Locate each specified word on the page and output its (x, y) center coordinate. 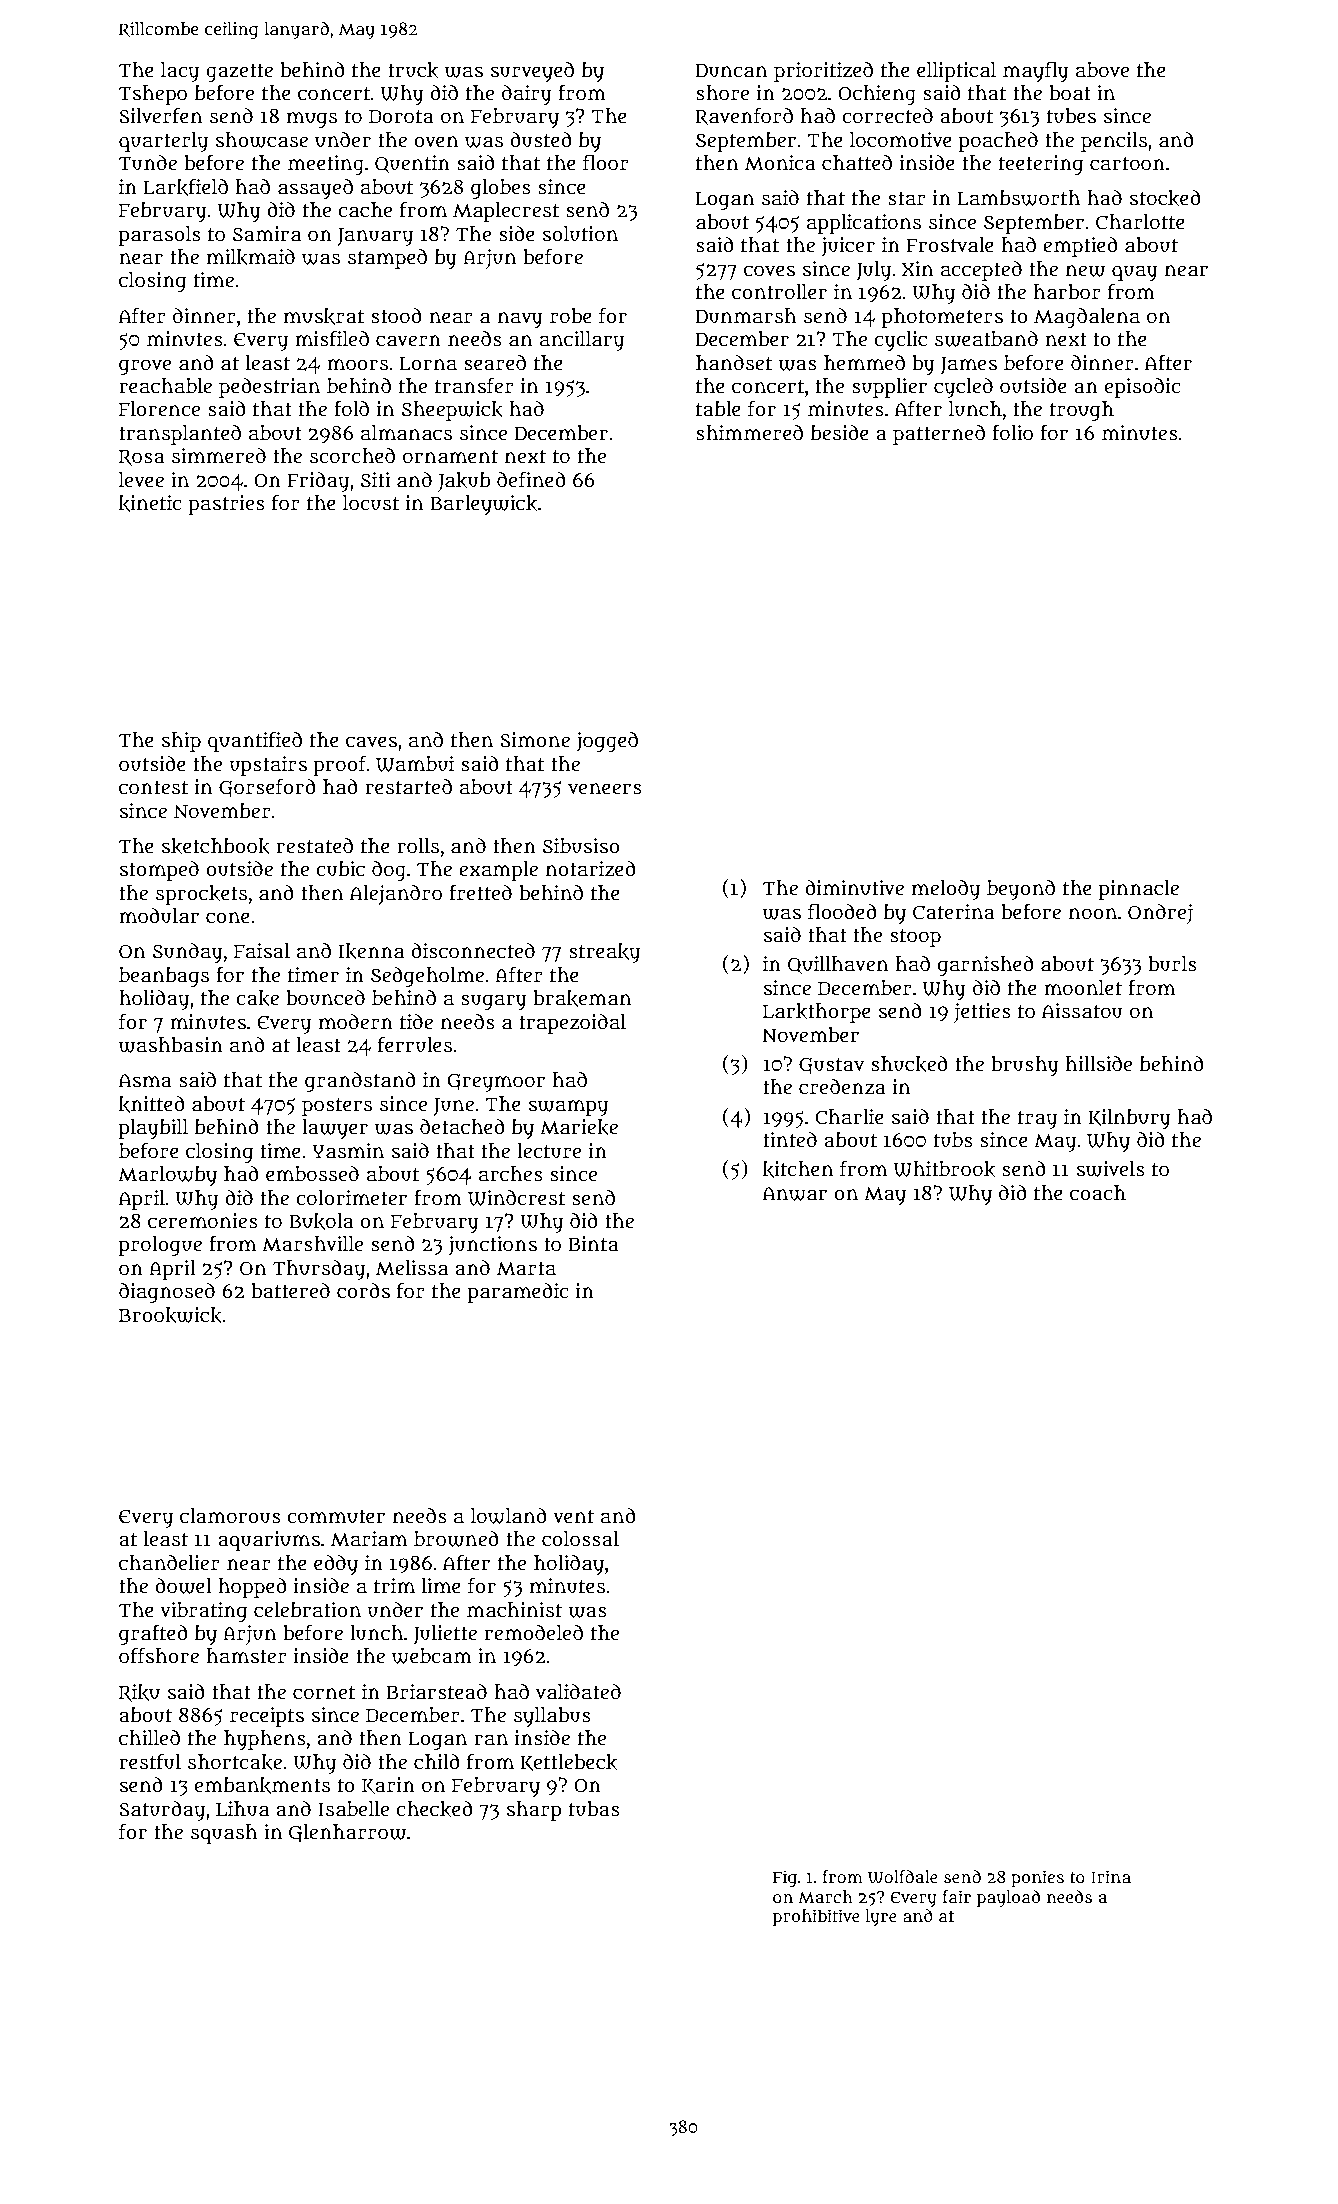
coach (1098, 1193)
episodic (1142, 388)
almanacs (406, 433)
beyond (1021, 890)
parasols (160, 236)
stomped (159, 871)
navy (520, 320)
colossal (580, 1539)
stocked (1165, 198)
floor (606, 163)
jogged (607, 742)
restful (150, 1762)
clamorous (230, 1516)
